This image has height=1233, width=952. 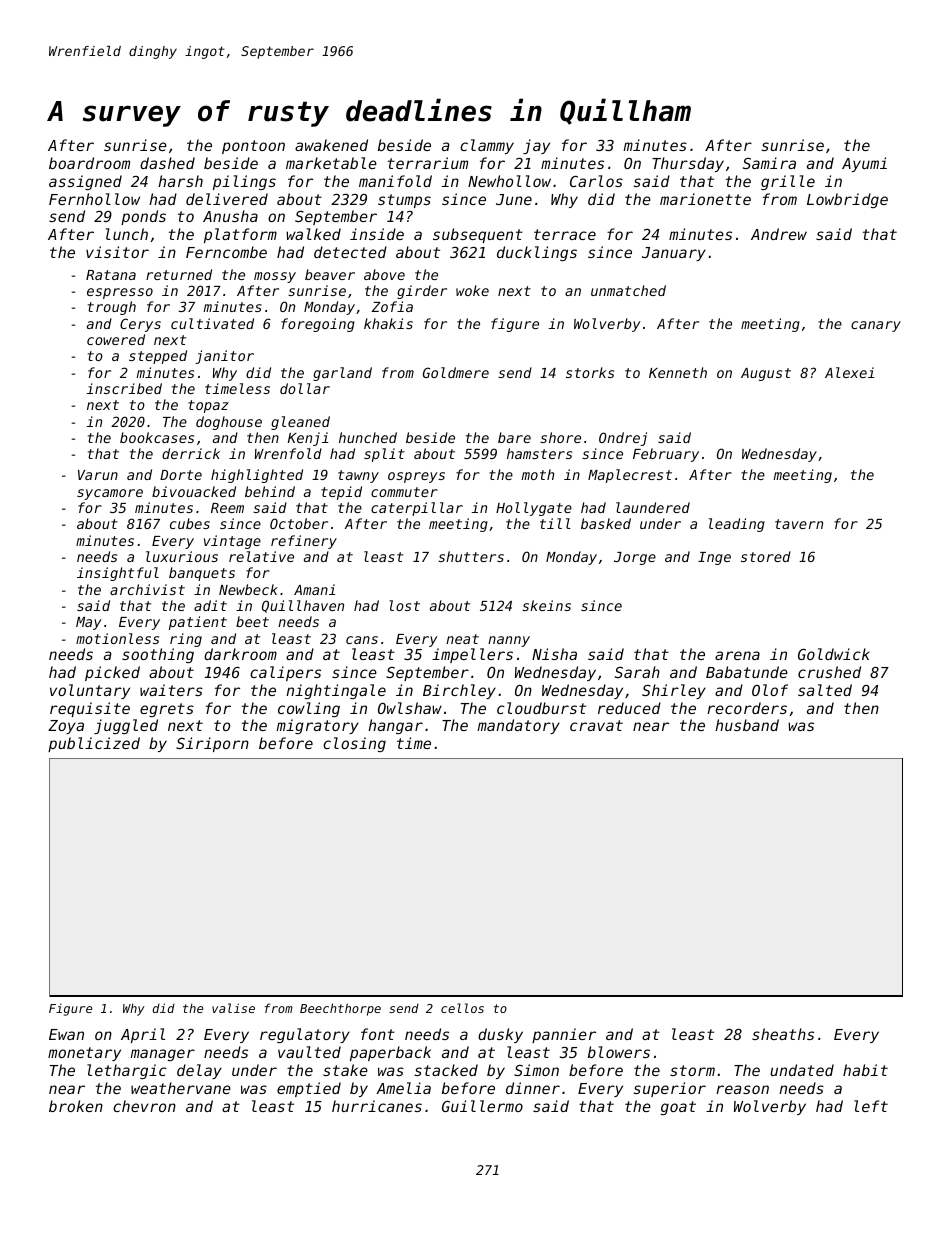 What do you see at coordinates (89, 163) in the image?
I see `boardroom` at bounding box center [89, 163].
